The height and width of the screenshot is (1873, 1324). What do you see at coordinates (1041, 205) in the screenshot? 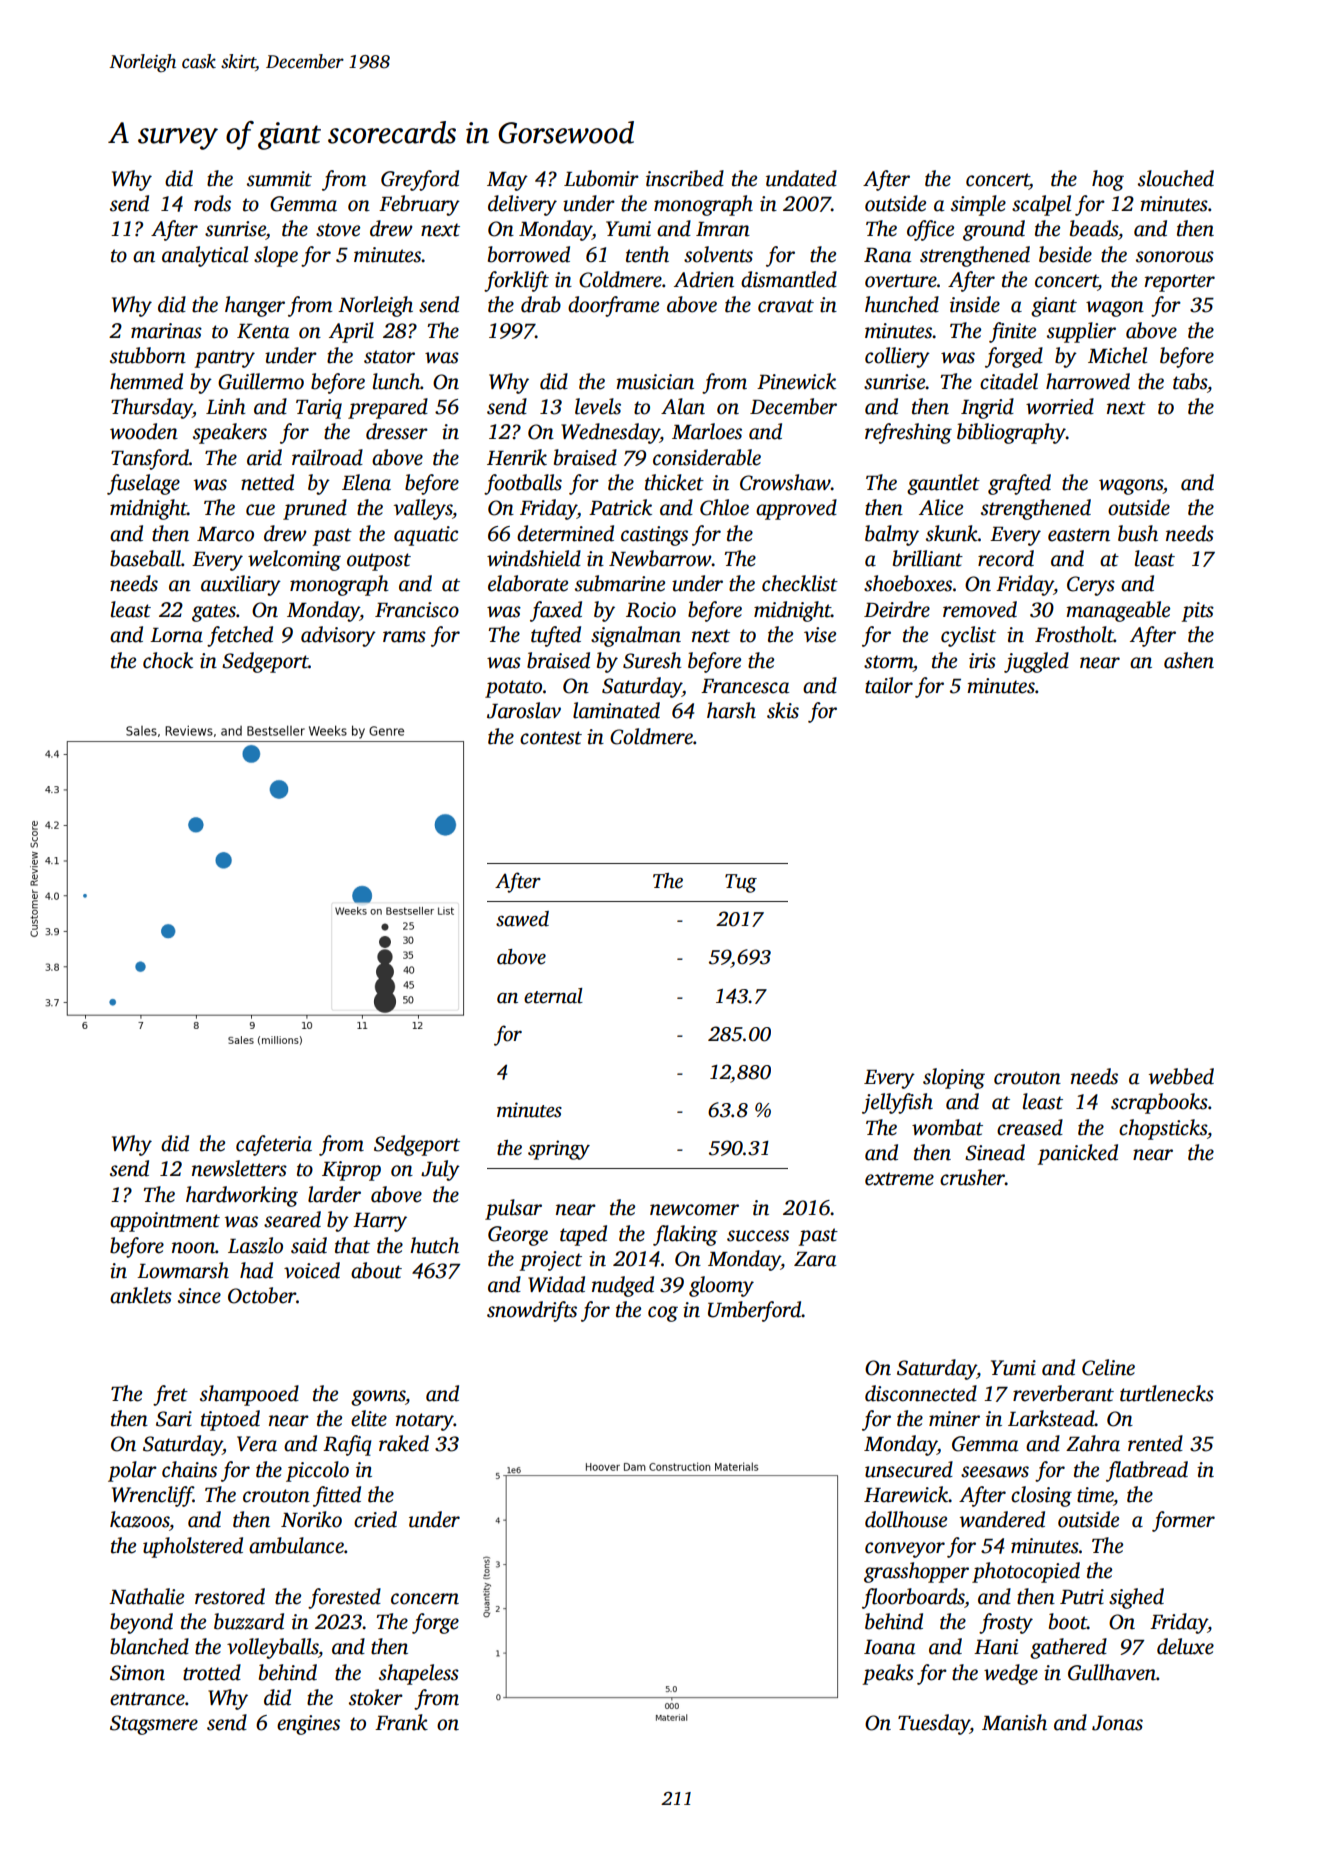
I see `scalpel` at bounding box center [1041, 205].
